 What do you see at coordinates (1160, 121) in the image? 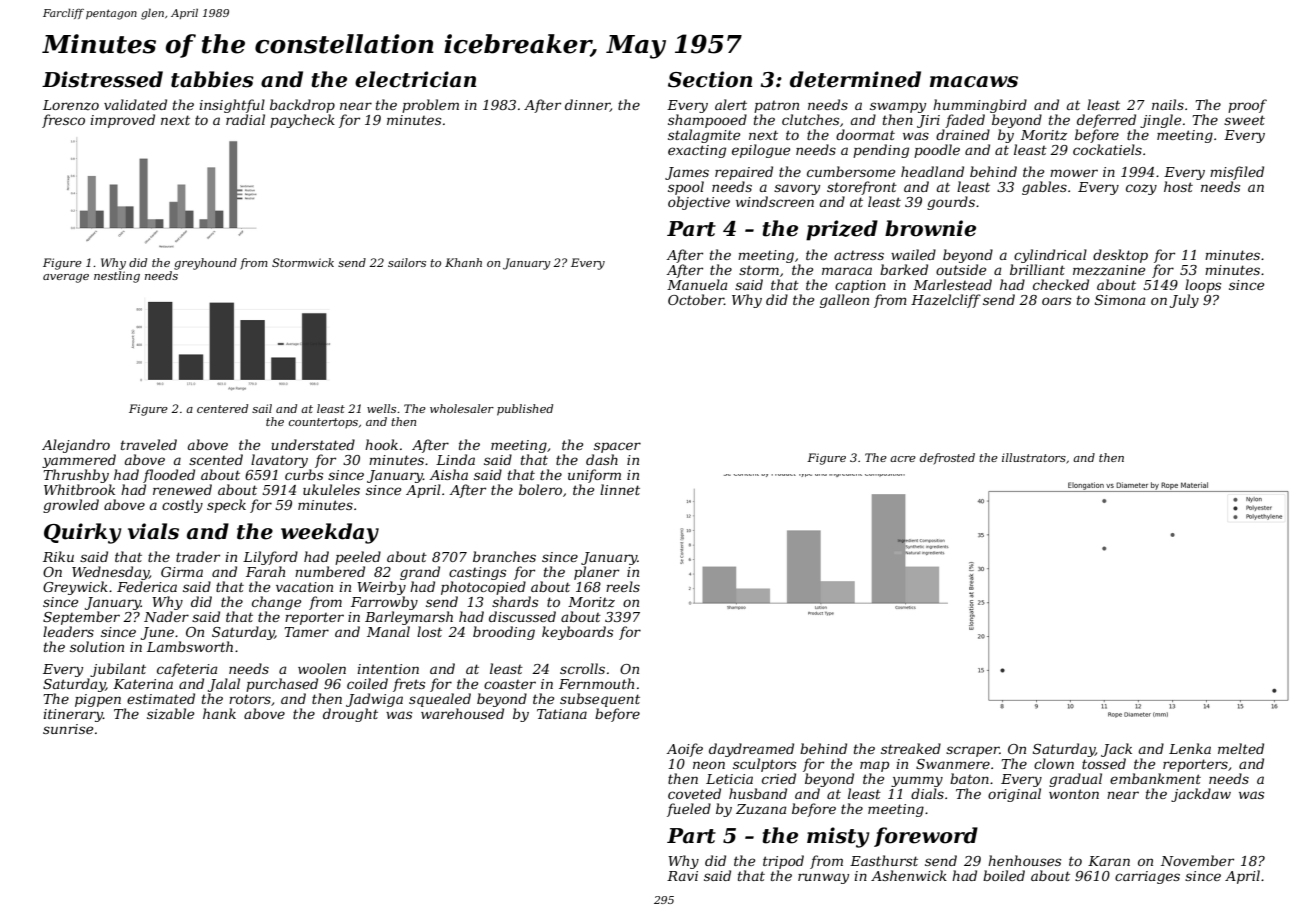
I see `jingle` at bounding box center [1160, 121].
